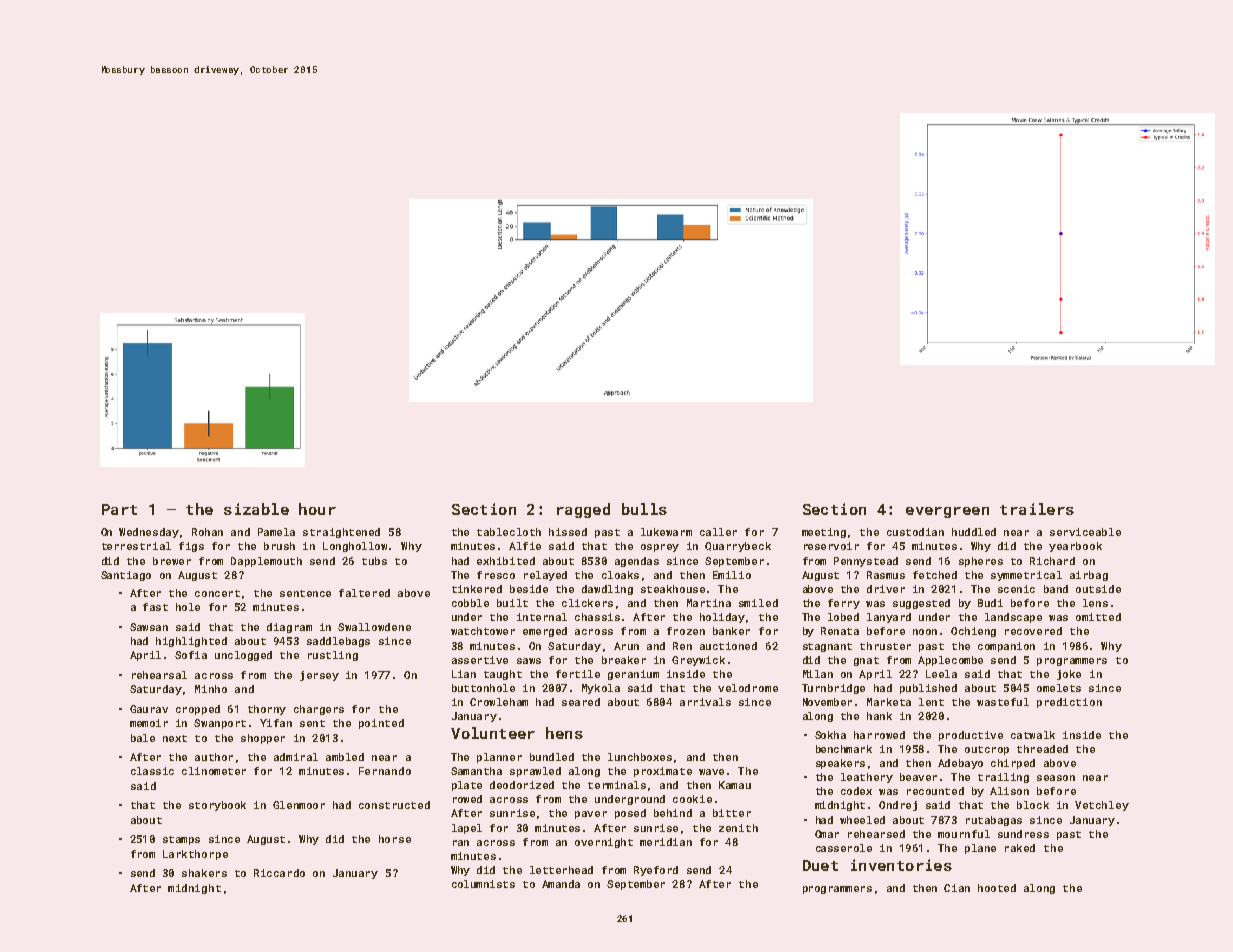 Image resolution: width=1233 pixels, height=952 pixels. I want to click on terrestrial, so click(136, 546).
